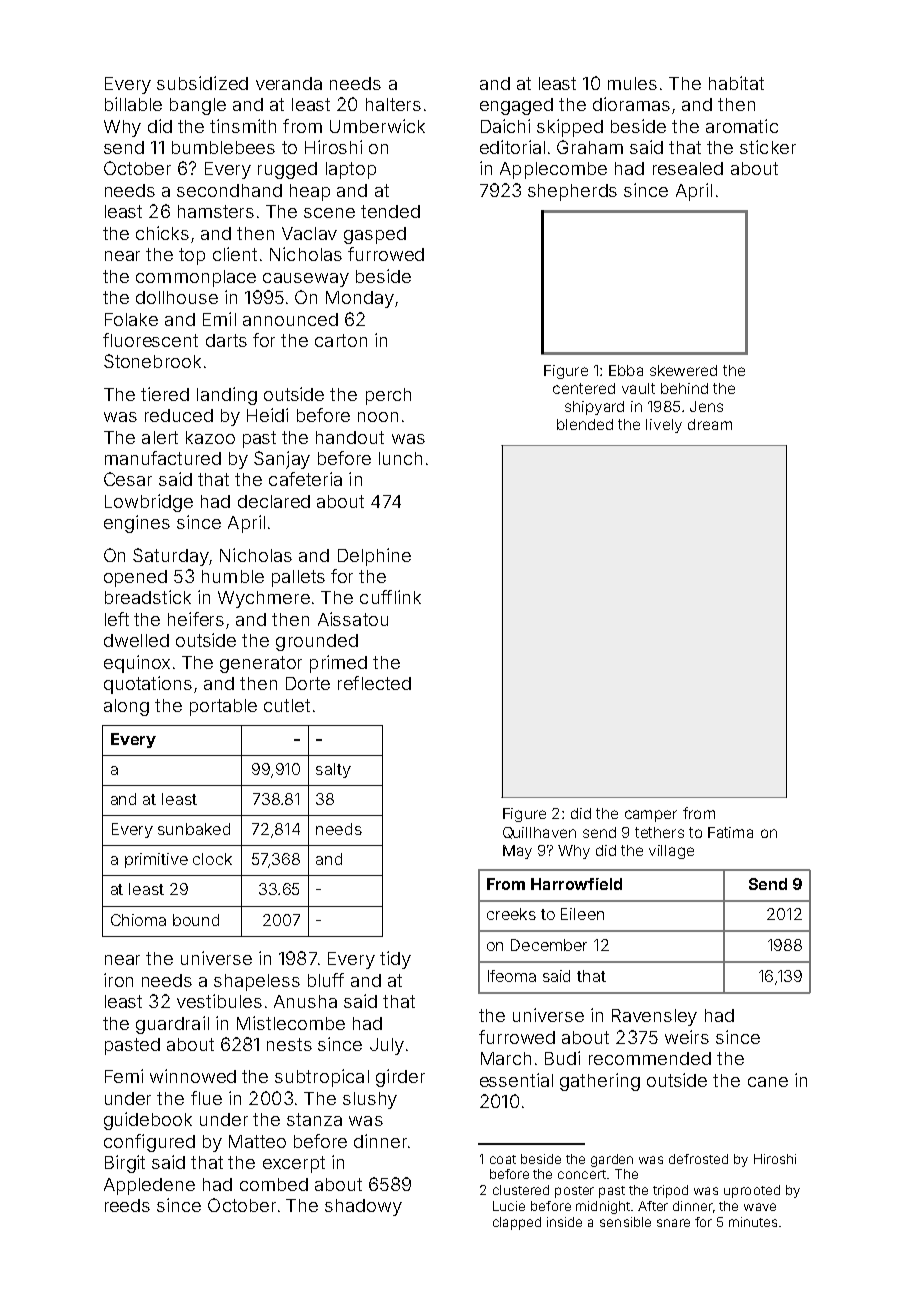  Describe the element at coordinates (390, 211) in the image. I see `tended` at that location.
